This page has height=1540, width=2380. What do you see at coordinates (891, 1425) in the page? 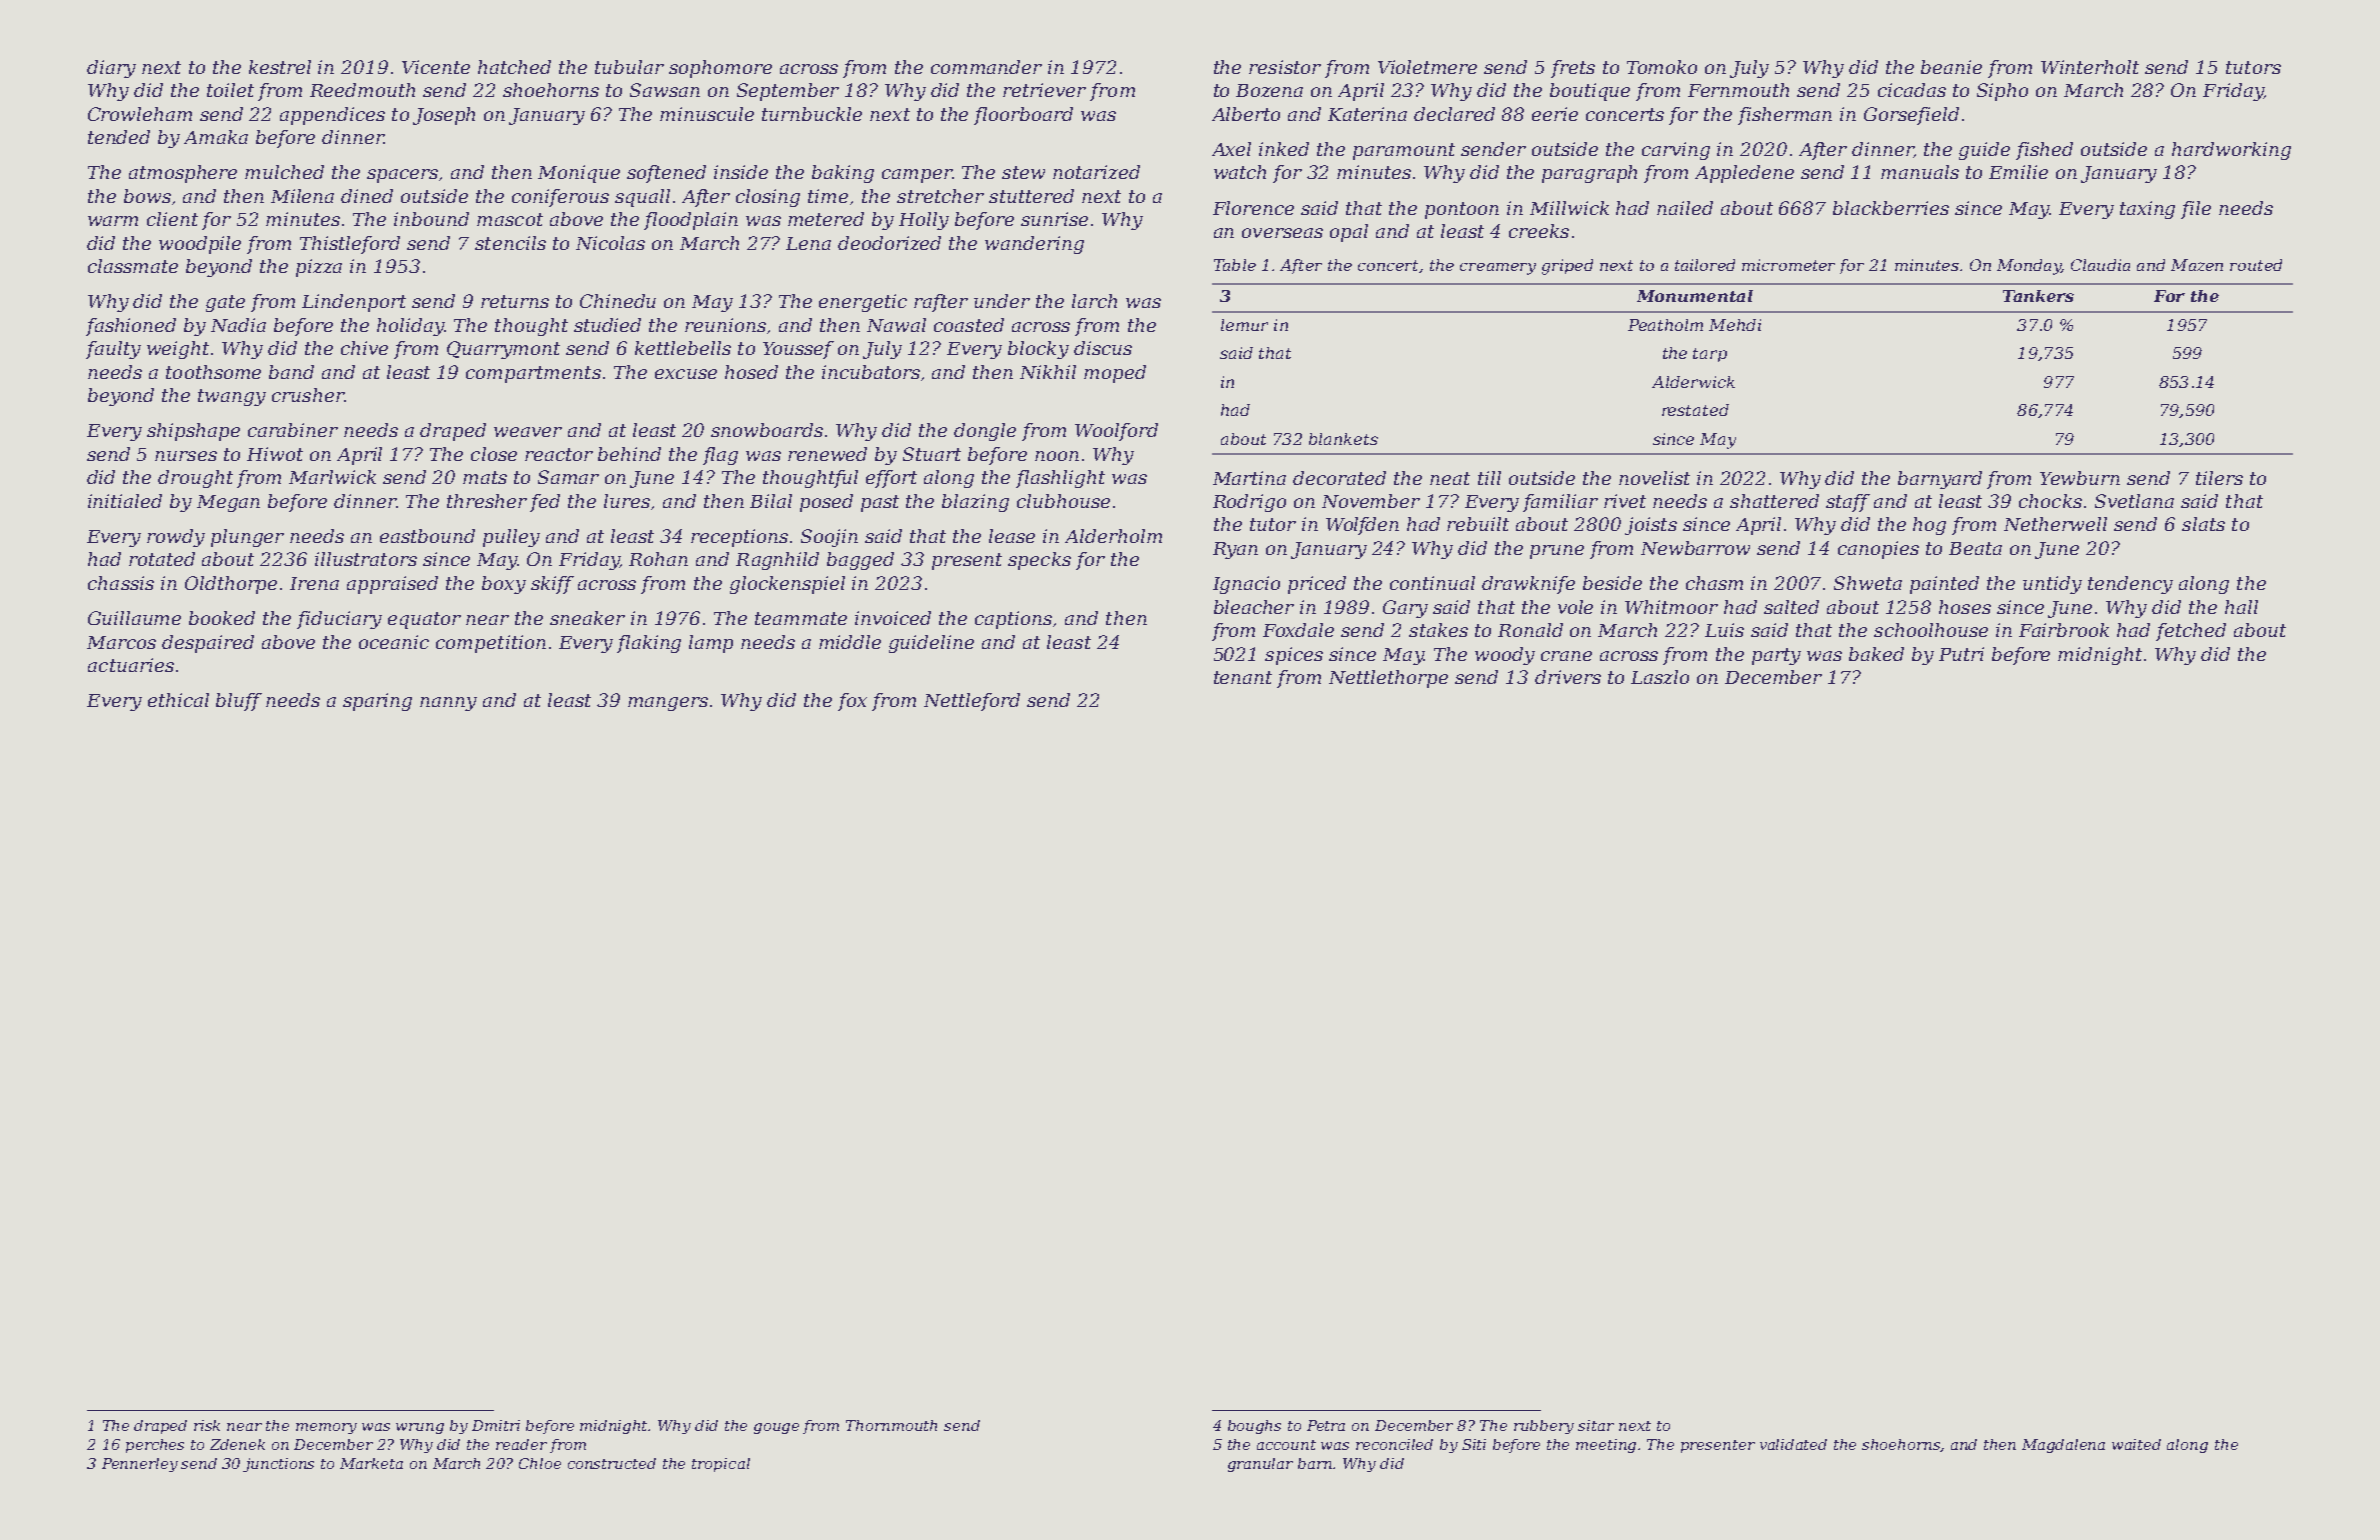
I see `Thornmouth` at bounding box center [891, 1425].
